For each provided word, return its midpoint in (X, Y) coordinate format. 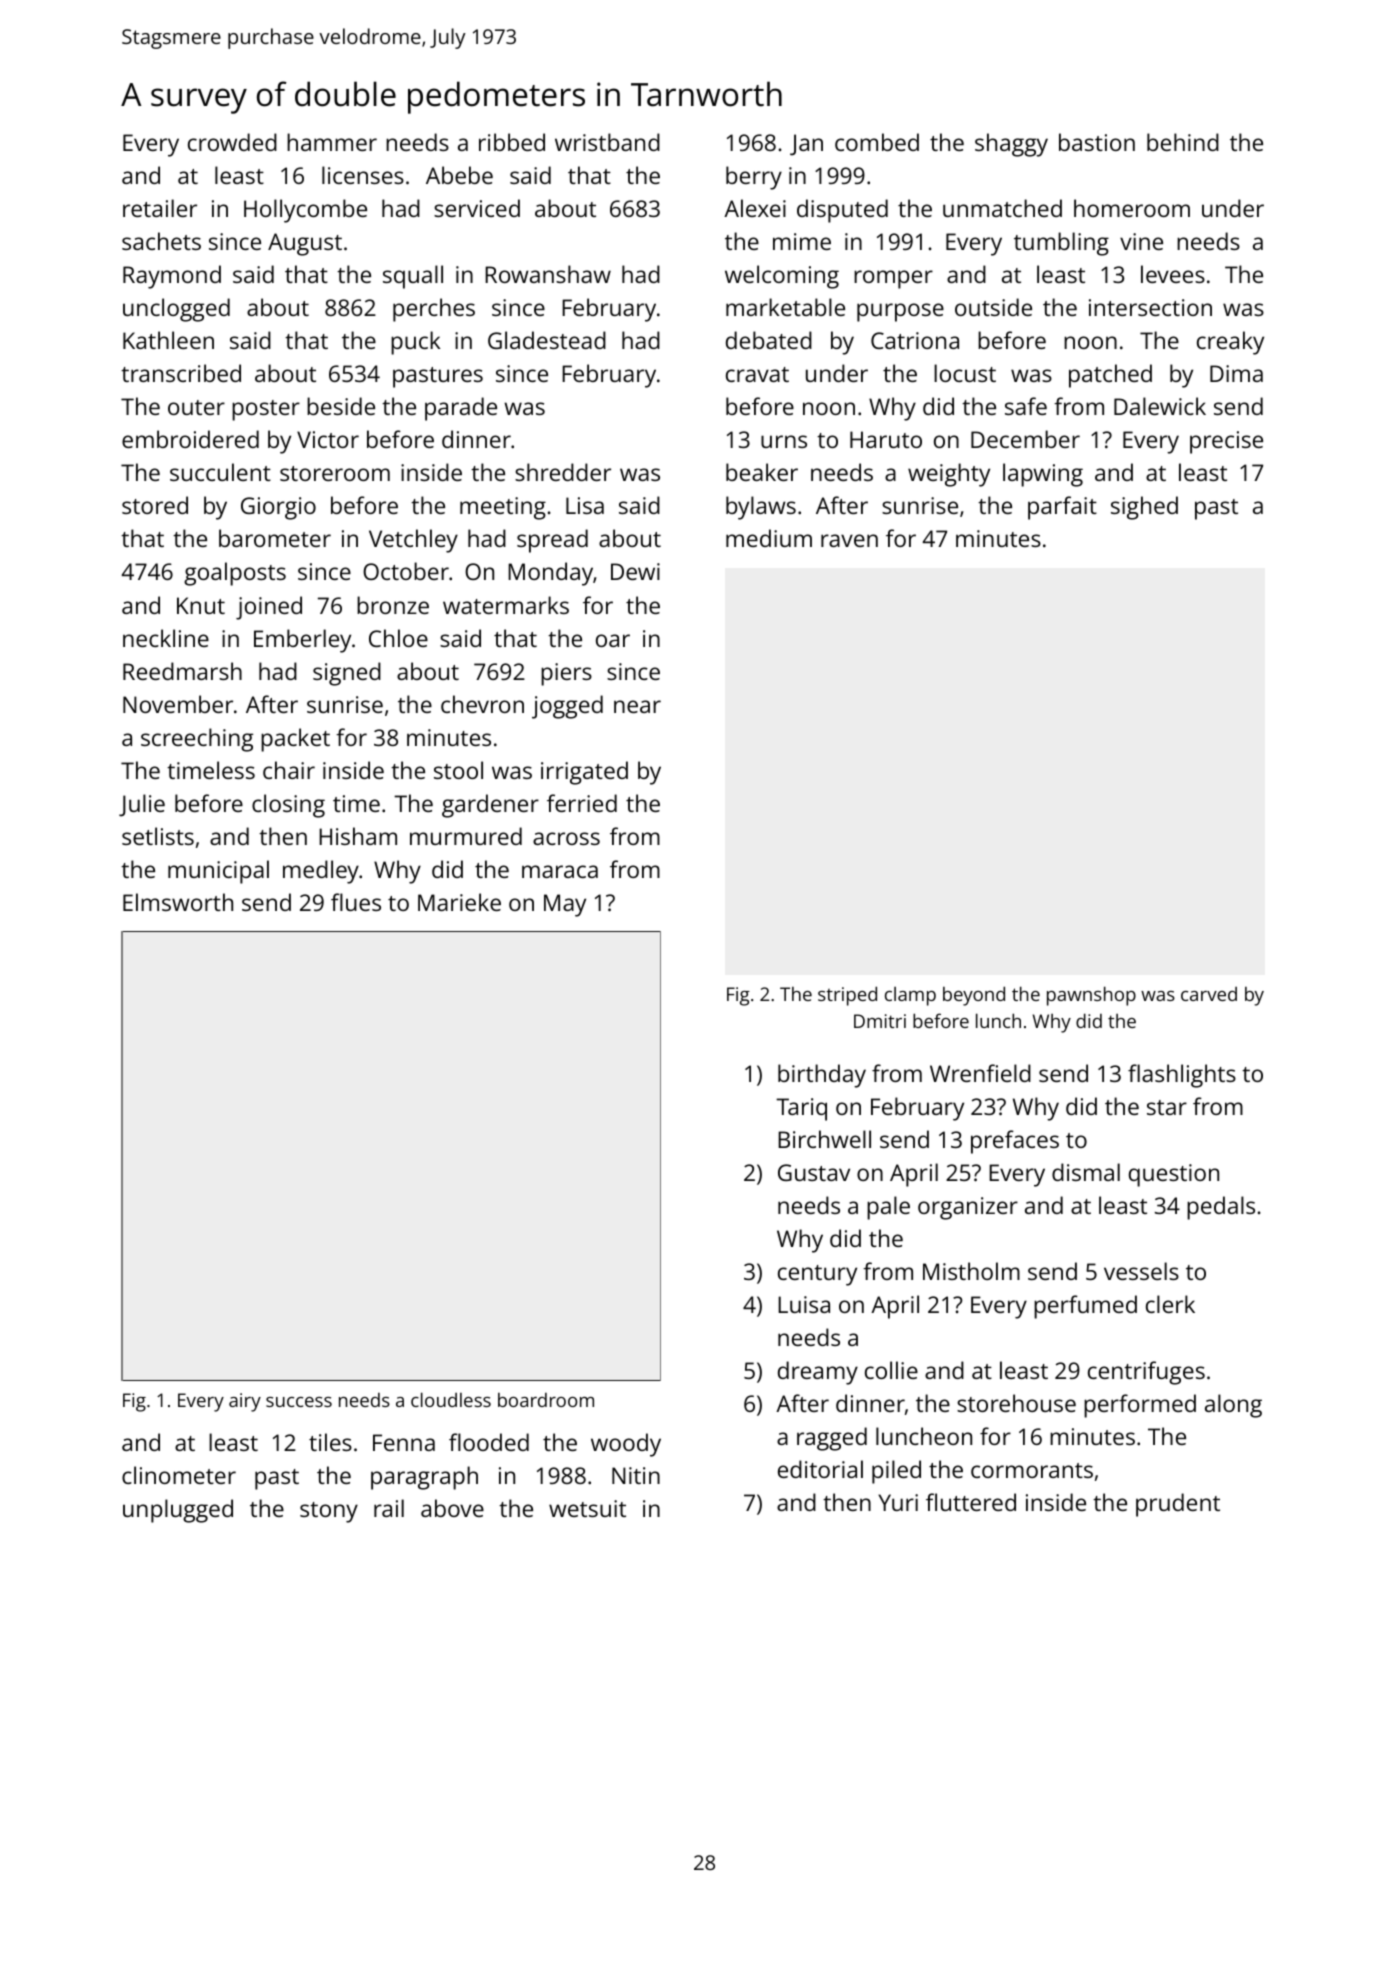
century (817, 1275)
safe (1026, 406)
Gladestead (547, 340)
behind (1183, 142)
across (566, 838)
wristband (607, 142)
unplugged (178, 1511)
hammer (332, 142)
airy (245, 1402)
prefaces (1015, 1142)
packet (295, 740)
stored (155, 505)
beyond (974, 996)
